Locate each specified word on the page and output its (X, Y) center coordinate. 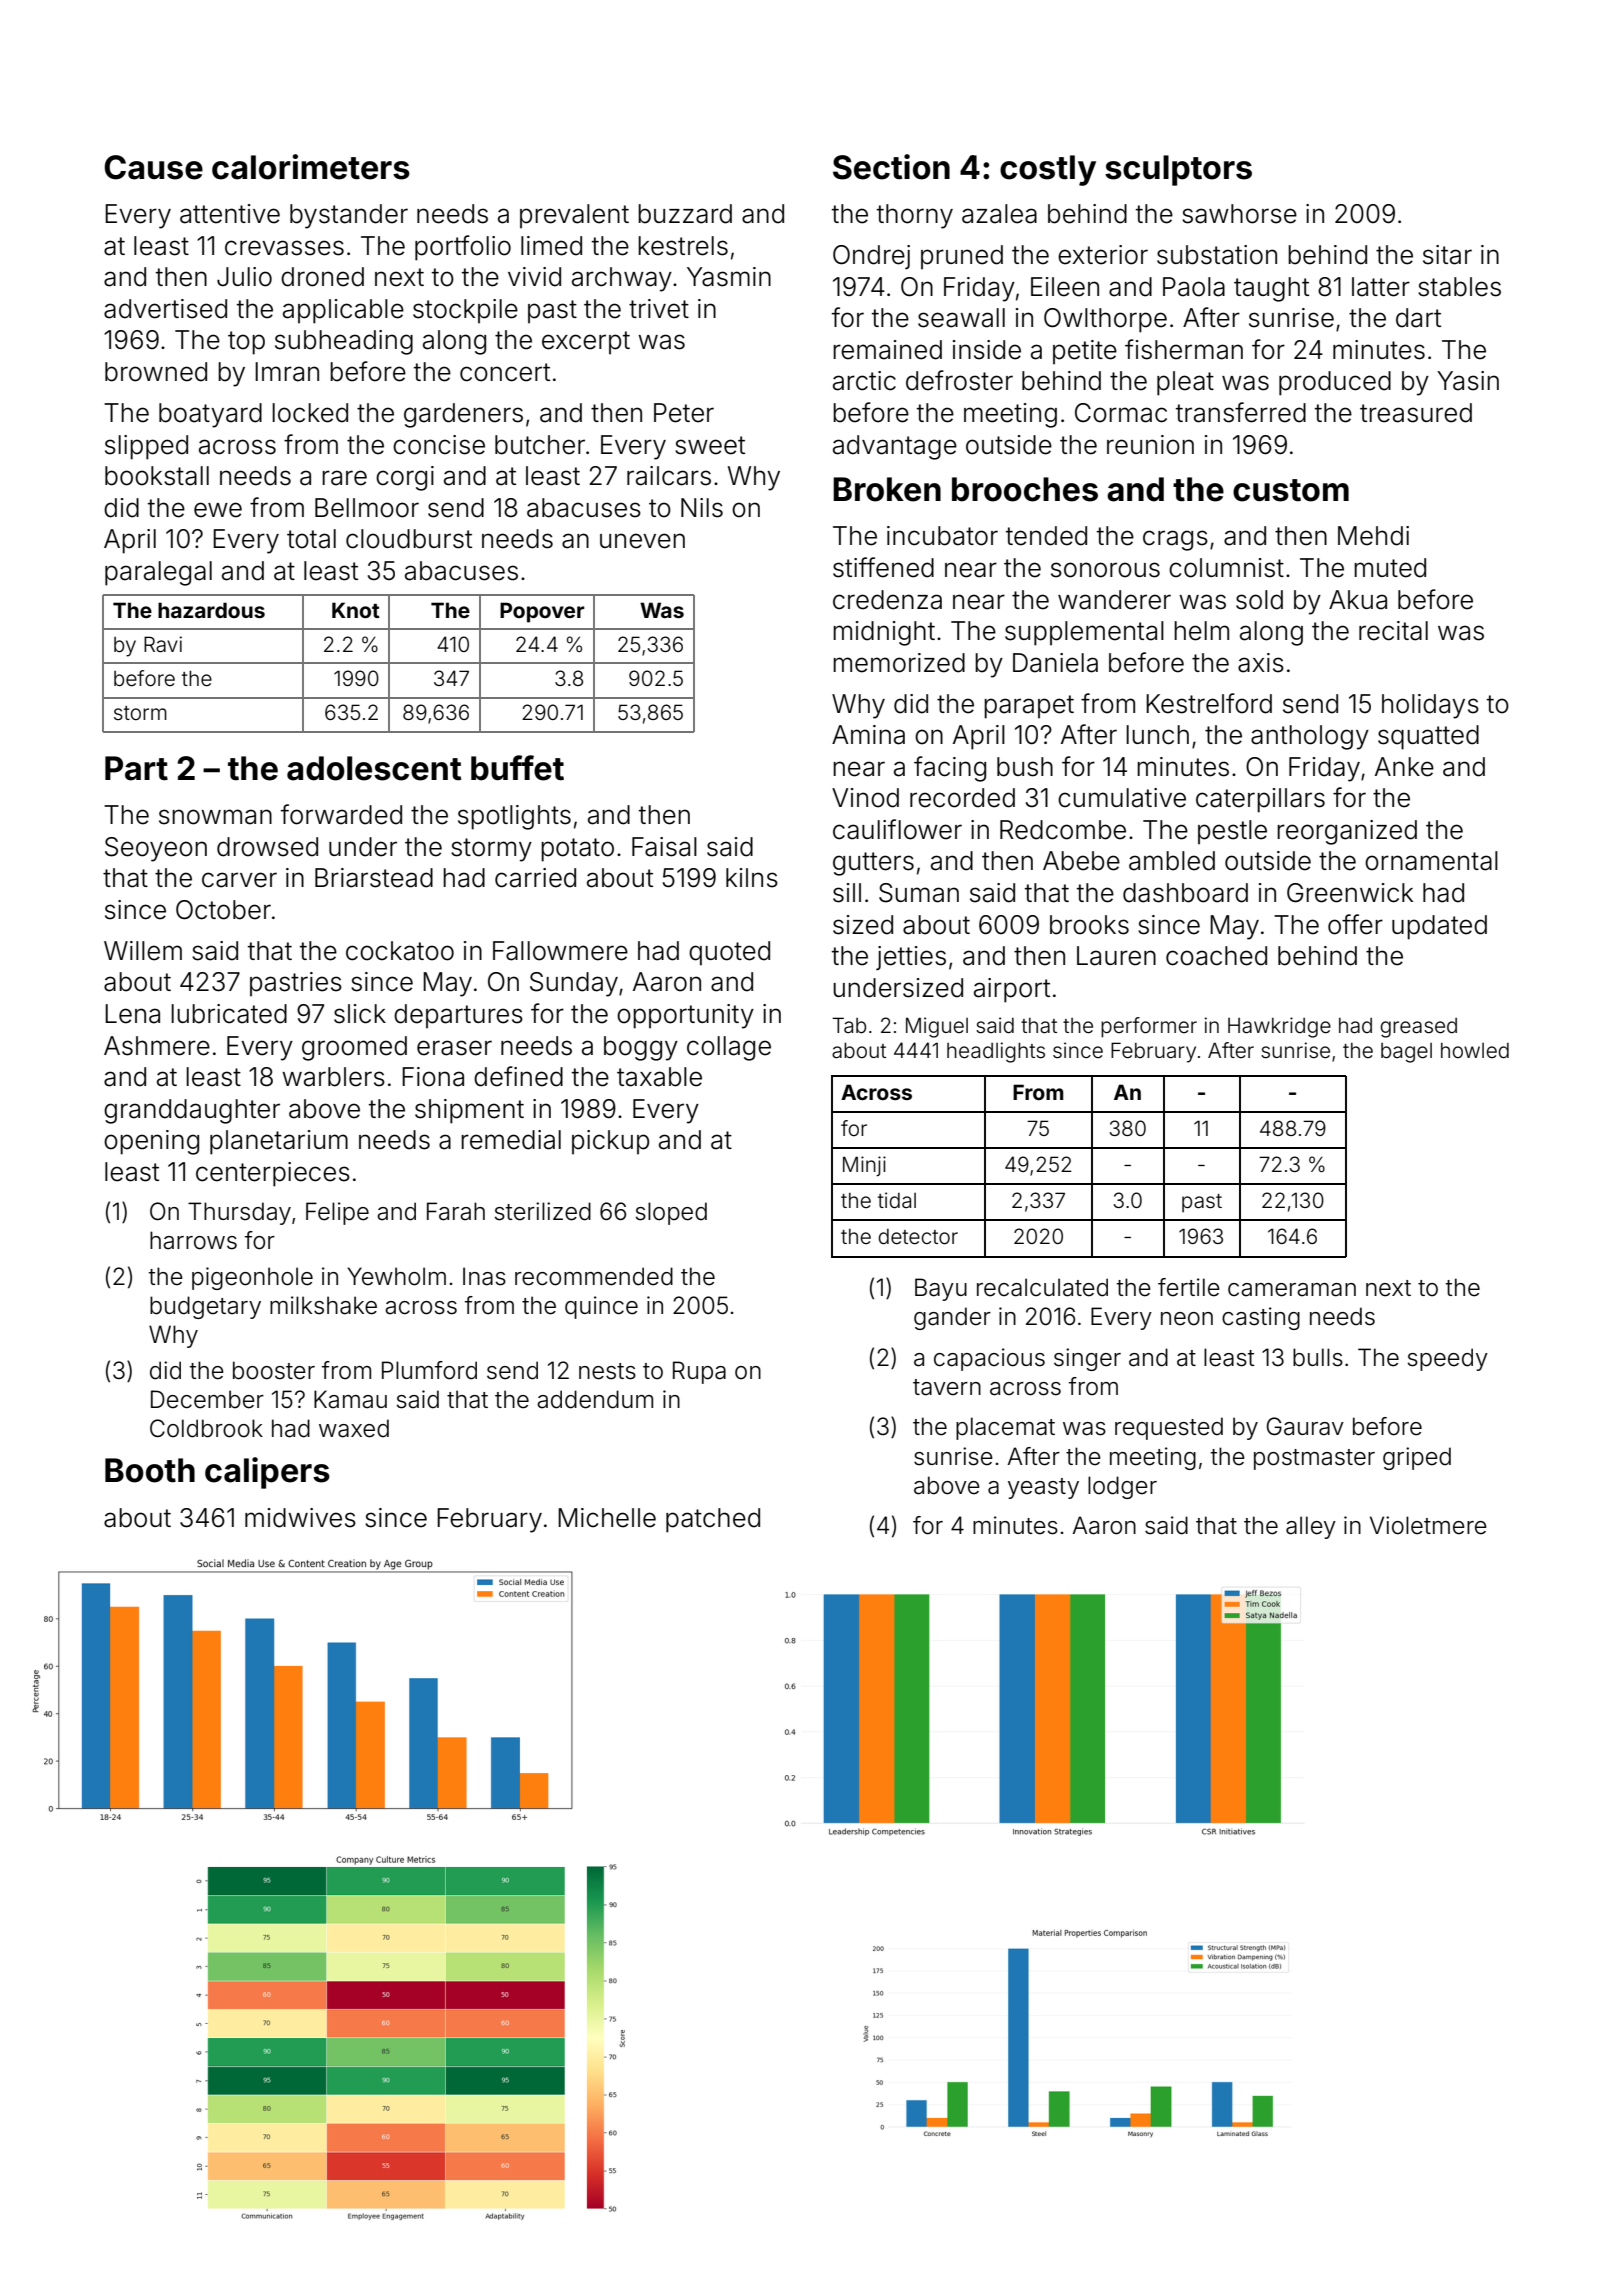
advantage (895, 447)
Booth (150, 1470)
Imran (287, 372)
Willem (143, 951)
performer (1149, 1027)
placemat (1005, 1428)
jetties (911, 958)
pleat (1185, 383)
